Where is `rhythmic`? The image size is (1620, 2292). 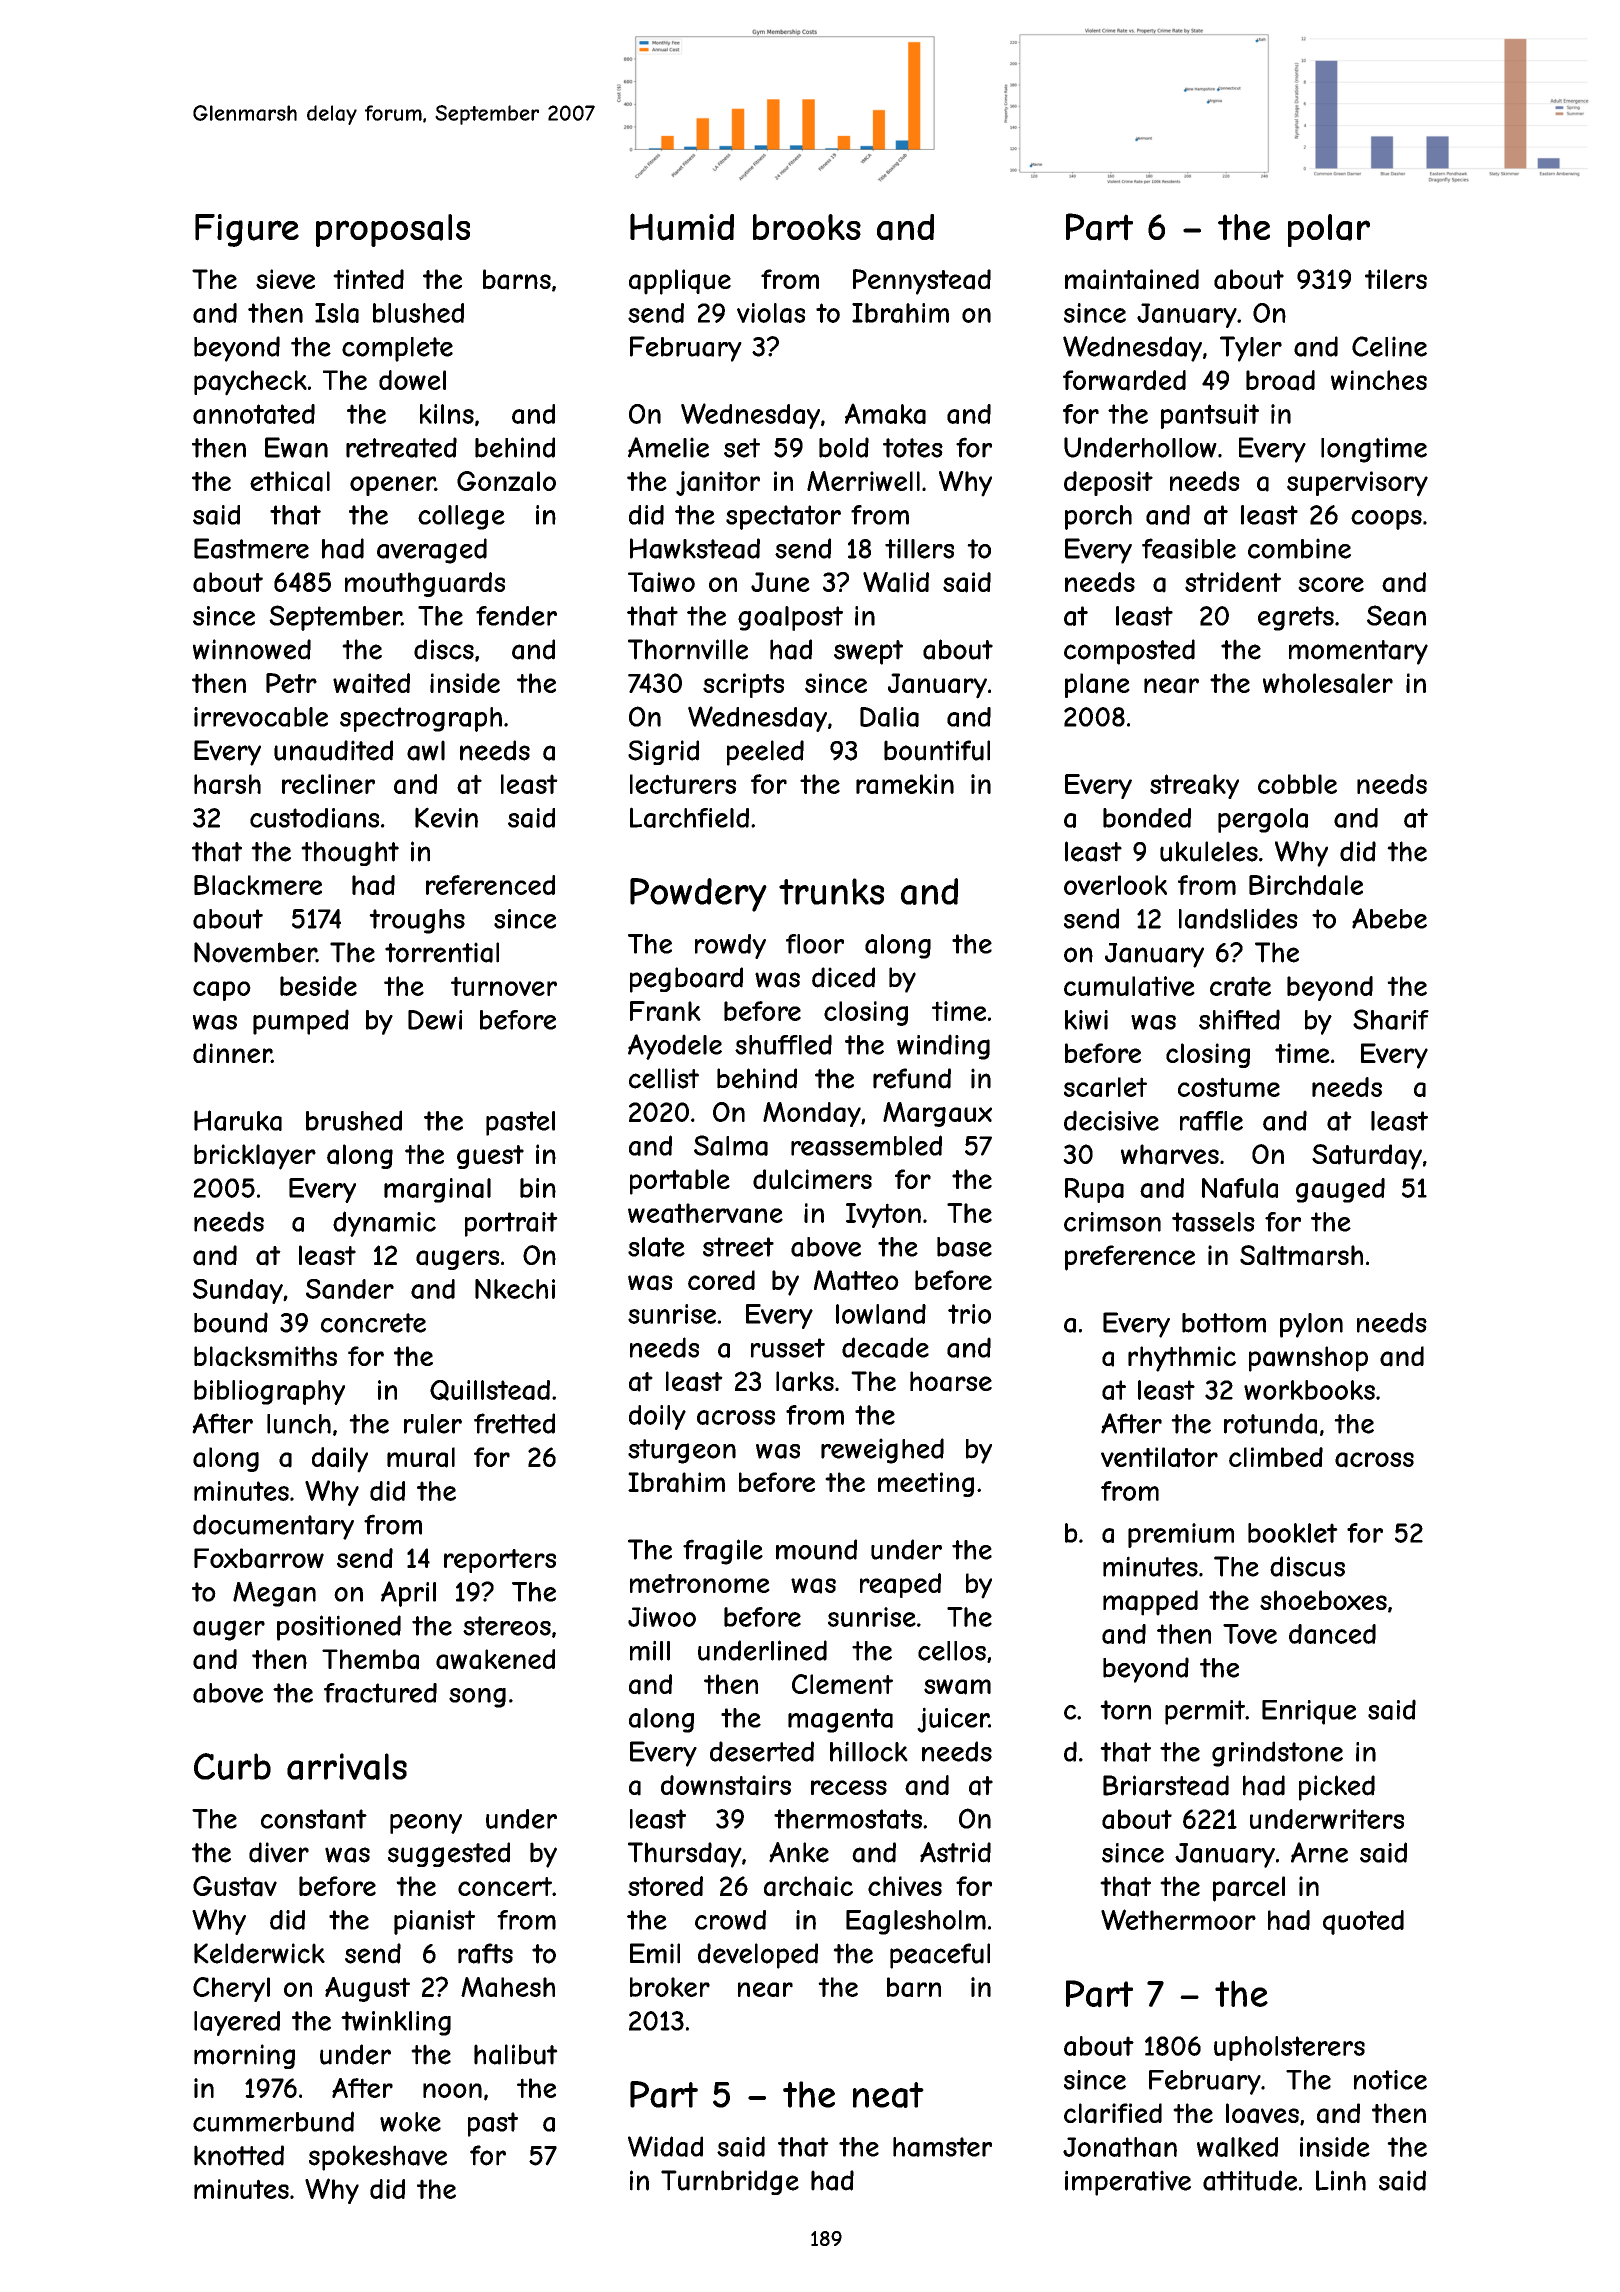
rhythmic is located at coordinates (1182, 1359).
